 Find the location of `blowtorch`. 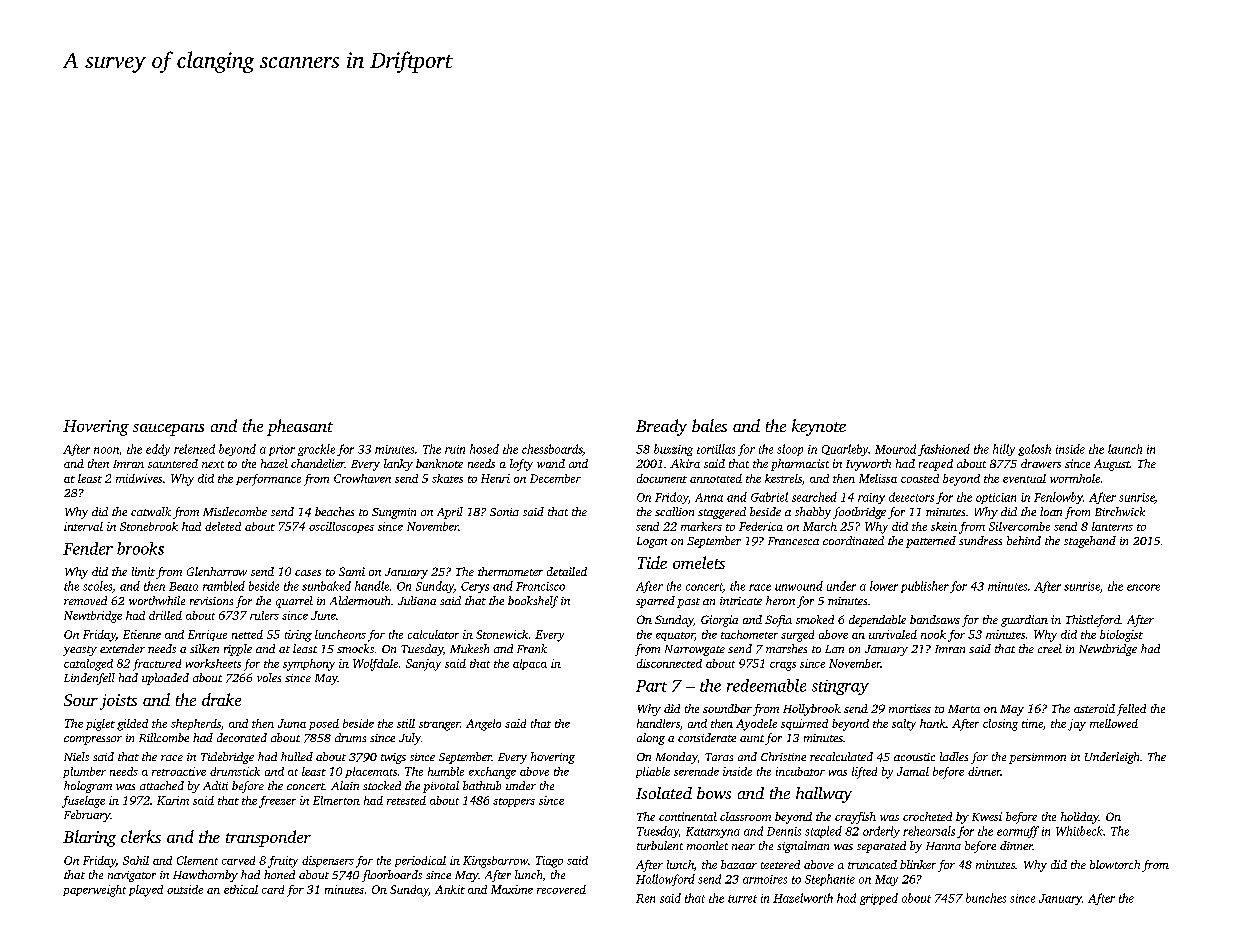

blowtorch is located at coordinates (1115, 864).
